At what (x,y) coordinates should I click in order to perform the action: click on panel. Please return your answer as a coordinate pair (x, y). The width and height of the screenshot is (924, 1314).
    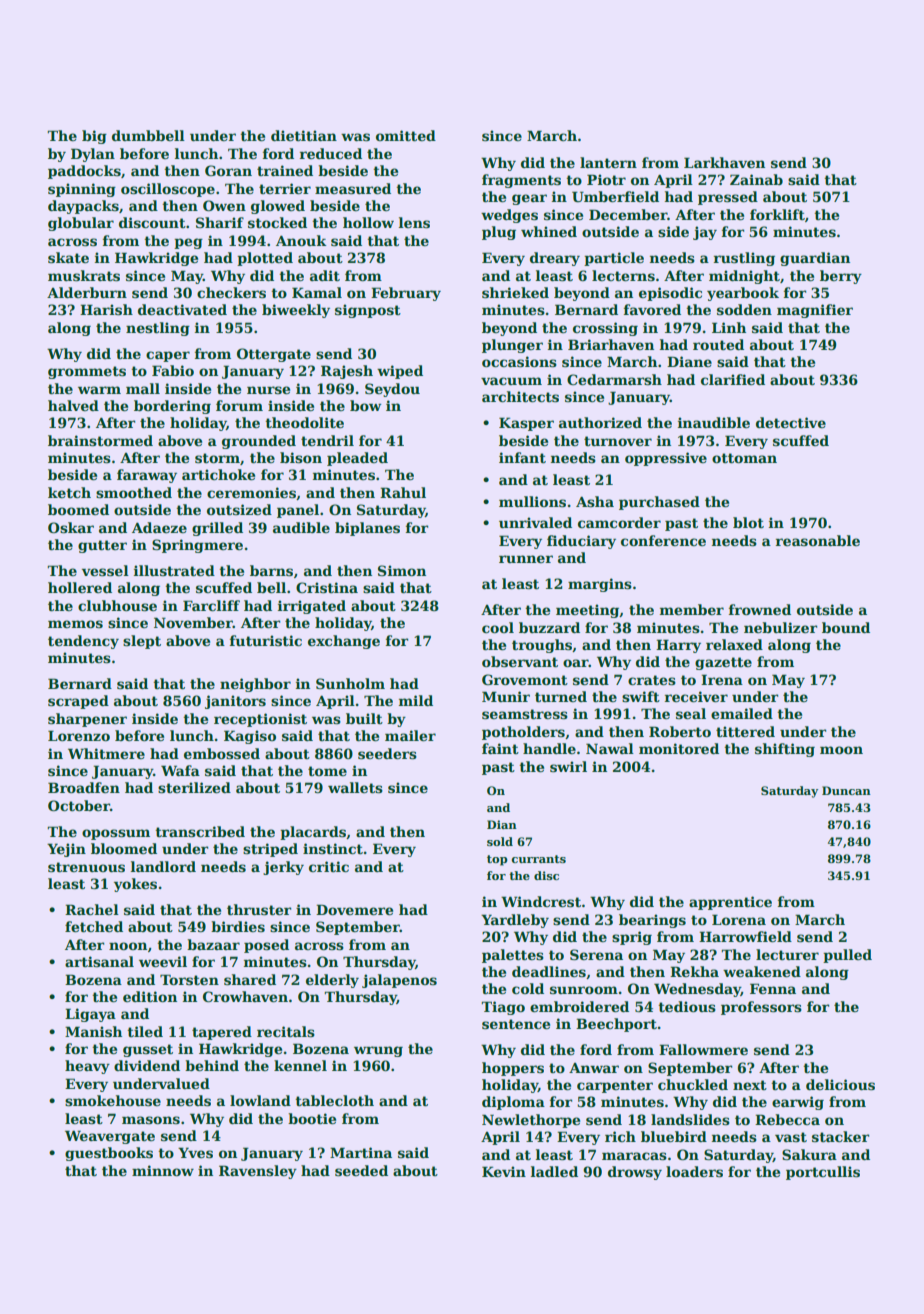
    Looking at the image, I should click on (298, 511).
